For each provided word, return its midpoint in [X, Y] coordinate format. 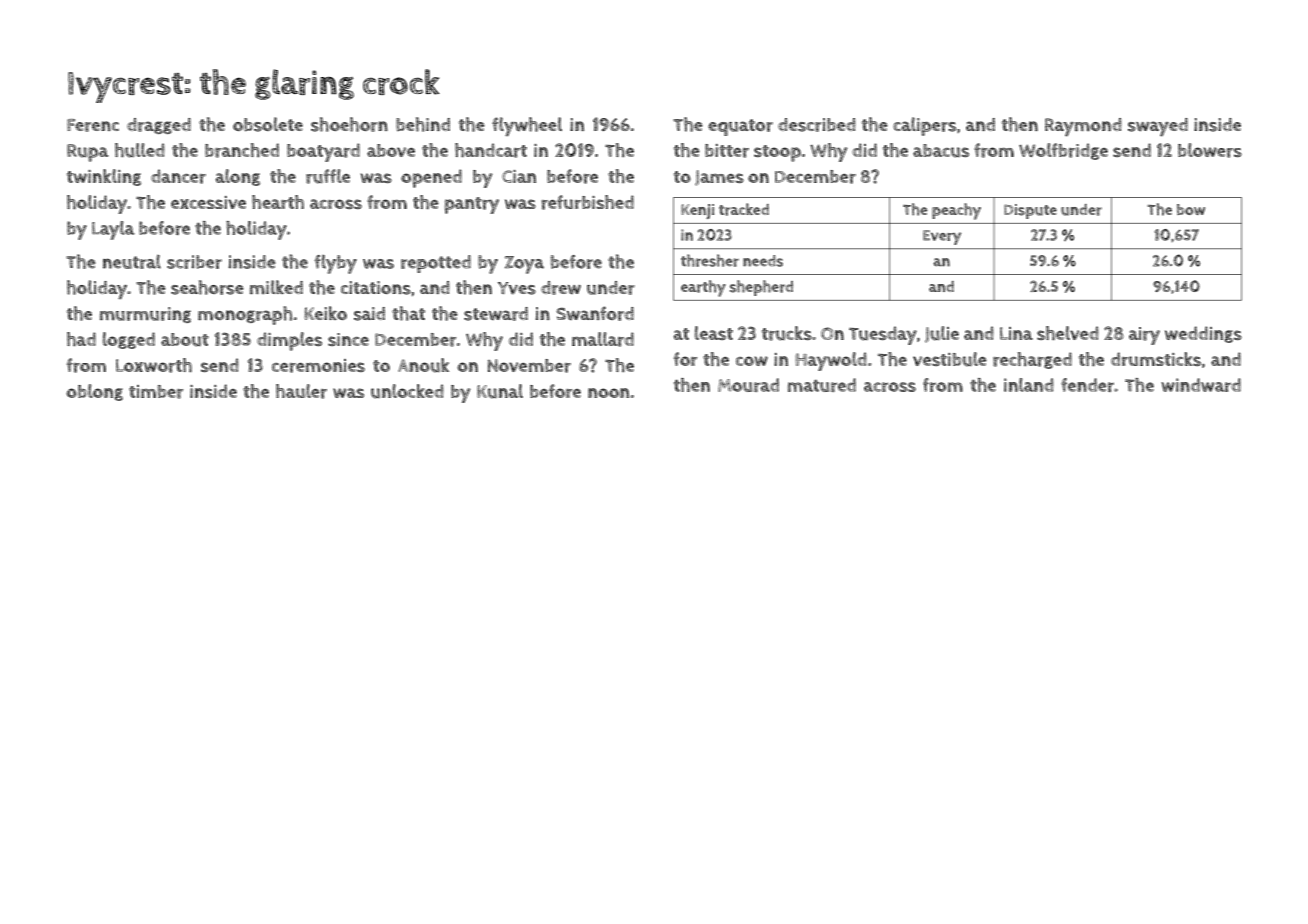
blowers [1210, 150]
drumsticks [1156, 359]
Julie [942, 334]
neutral [132, 261]
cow [752, 361]
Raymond [1083, 127]
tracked [744, 209]
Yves [517, 288]
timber [156, 392]
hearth [278, 202]
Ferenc [93, 125]
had [81, 339]
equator [740, 127]
